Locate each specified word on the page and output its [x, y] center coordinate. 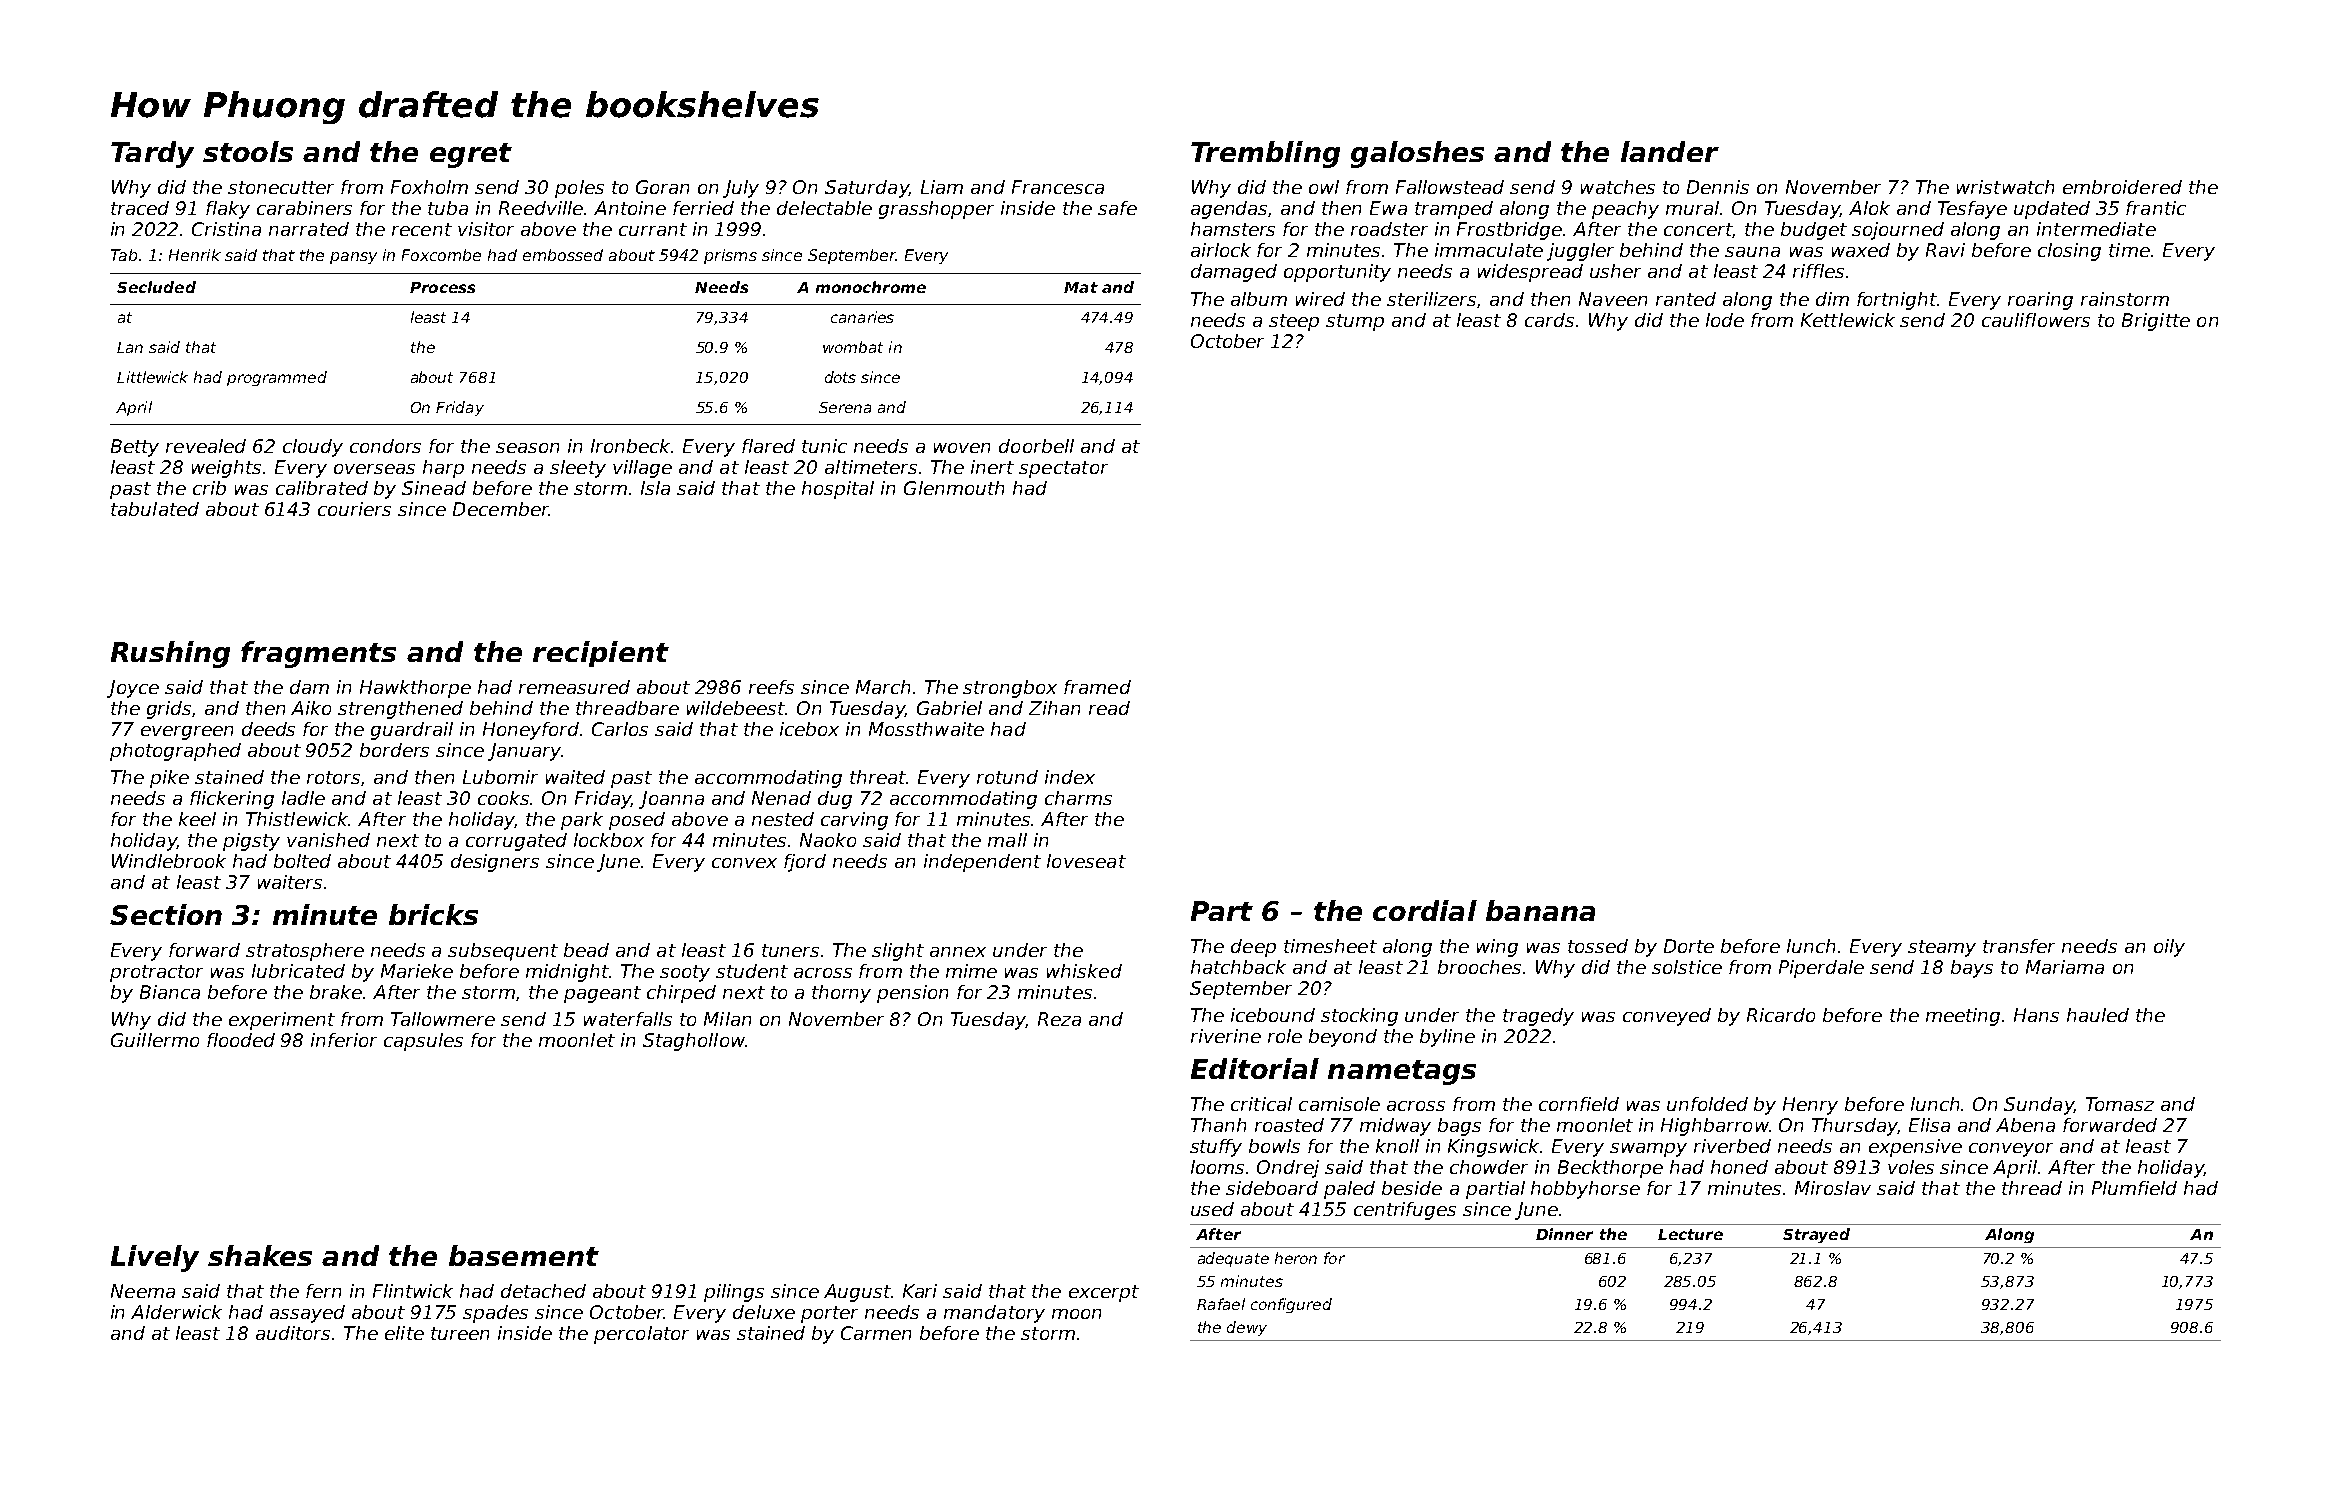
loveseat [1086, 861]
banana [1540, 910]
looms [1217, 1167]
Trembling [1265, 154]
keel [197, 819]
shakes [260, 1255]
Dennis [1718, 187]
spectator [1063, 469]
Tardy [152, 154]
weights [226, 469]
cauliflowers [2036, 320]
